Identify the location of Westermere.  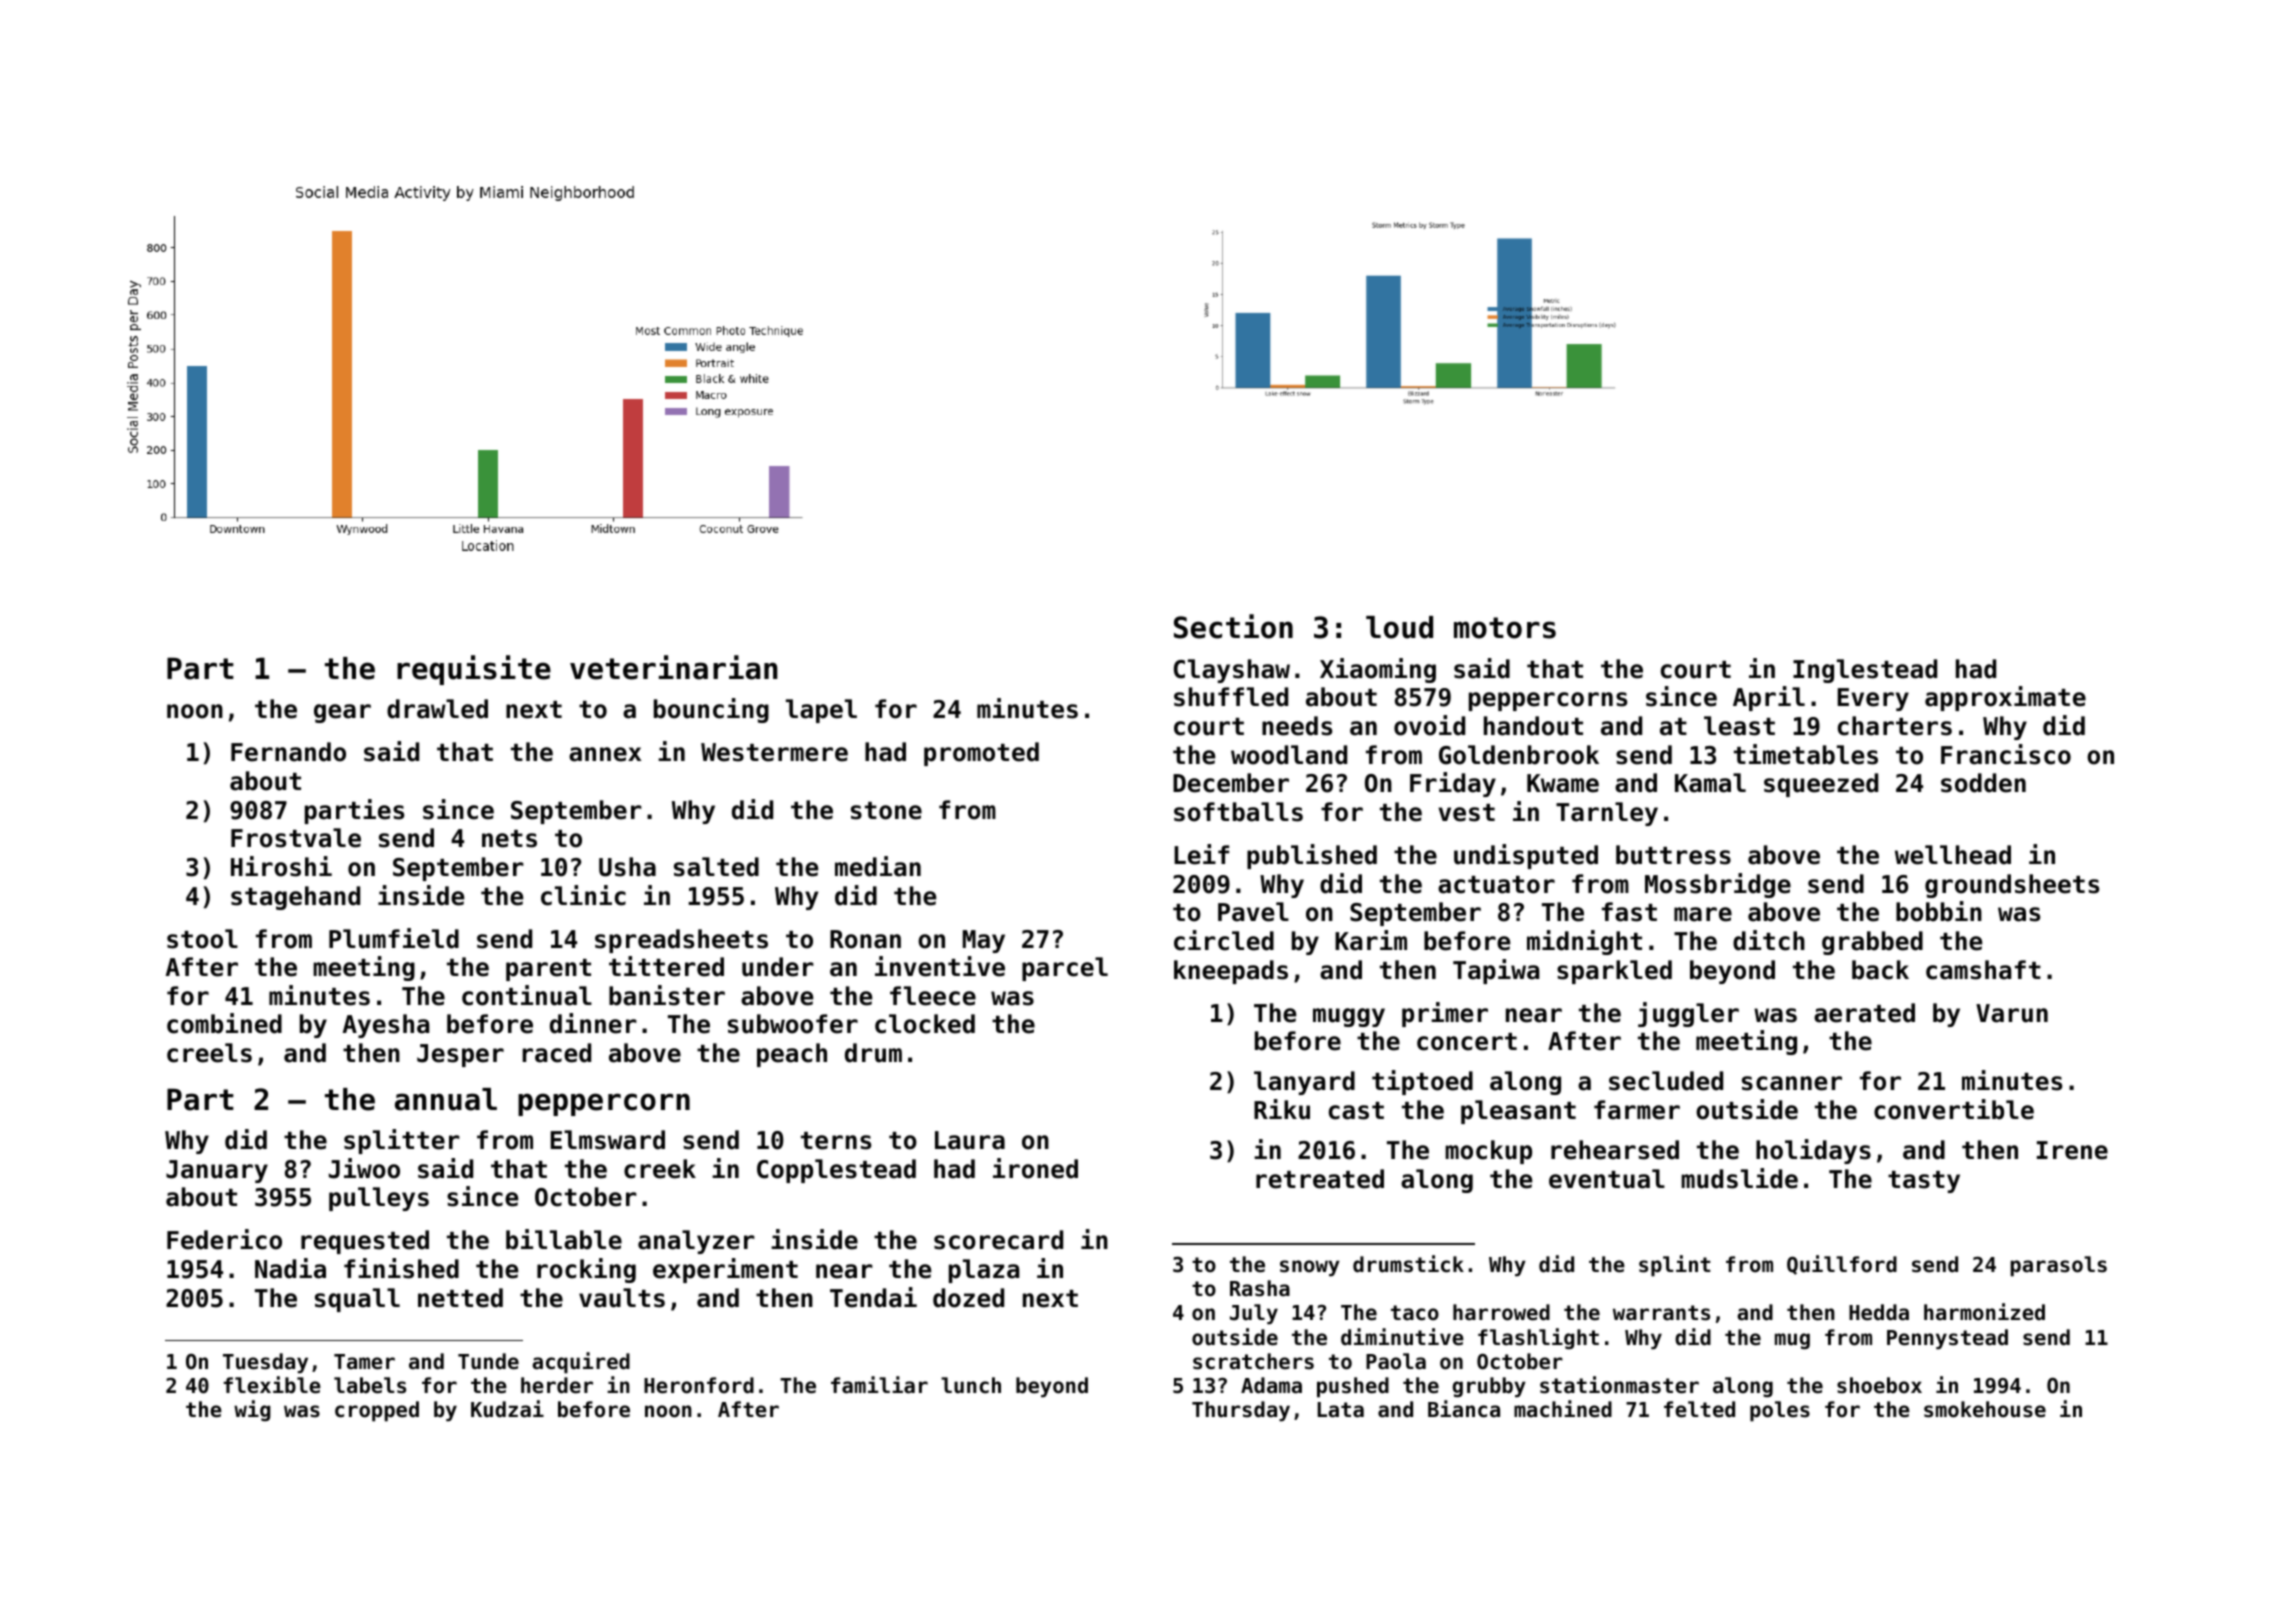
(774, 752).
